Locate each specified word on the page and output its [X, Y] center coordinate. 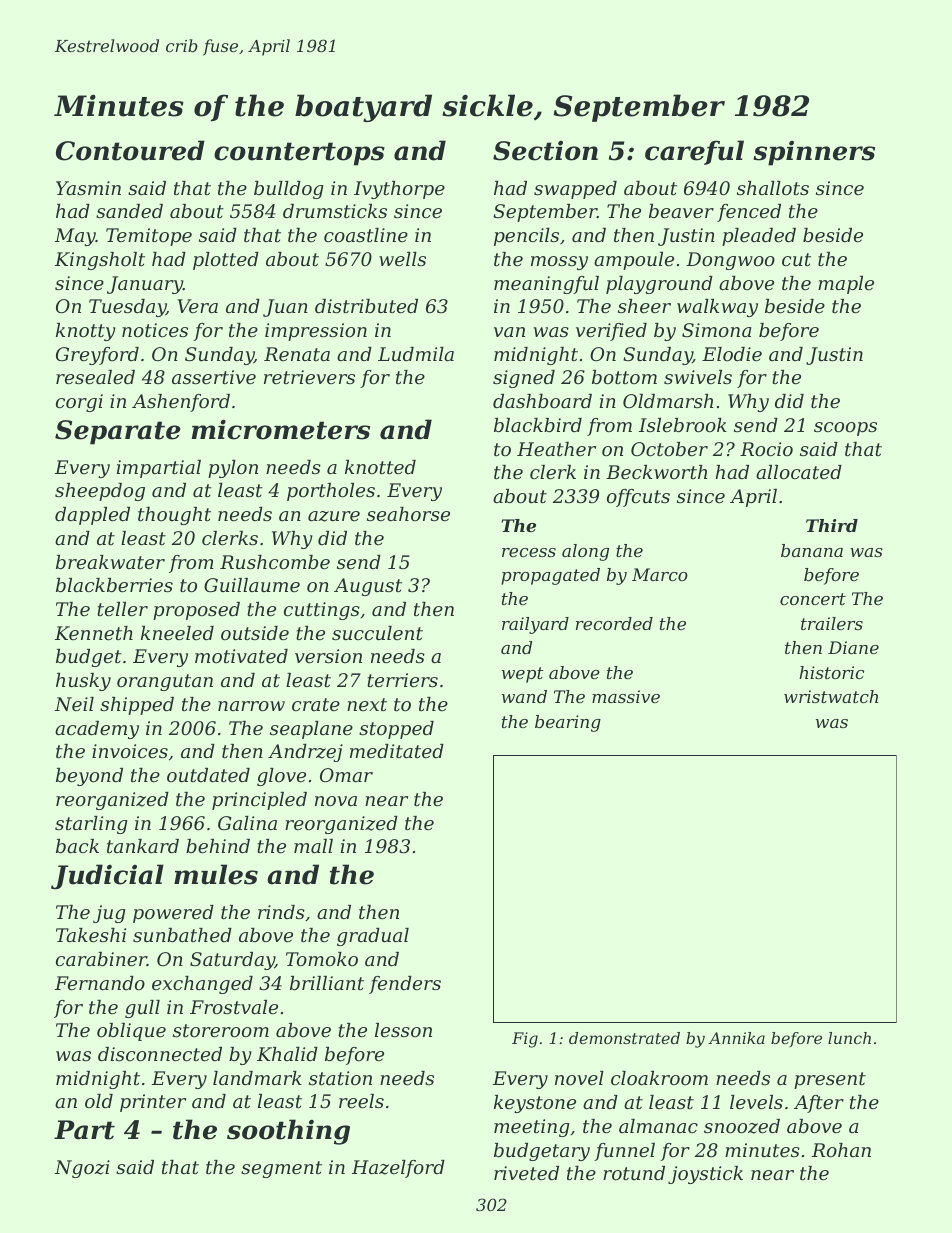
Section [545, 151]
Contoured [130, 150]
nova [336, 801]
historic [831, 672]
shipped [137, 706]
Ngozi [82, 1169]
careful [694, 152]
